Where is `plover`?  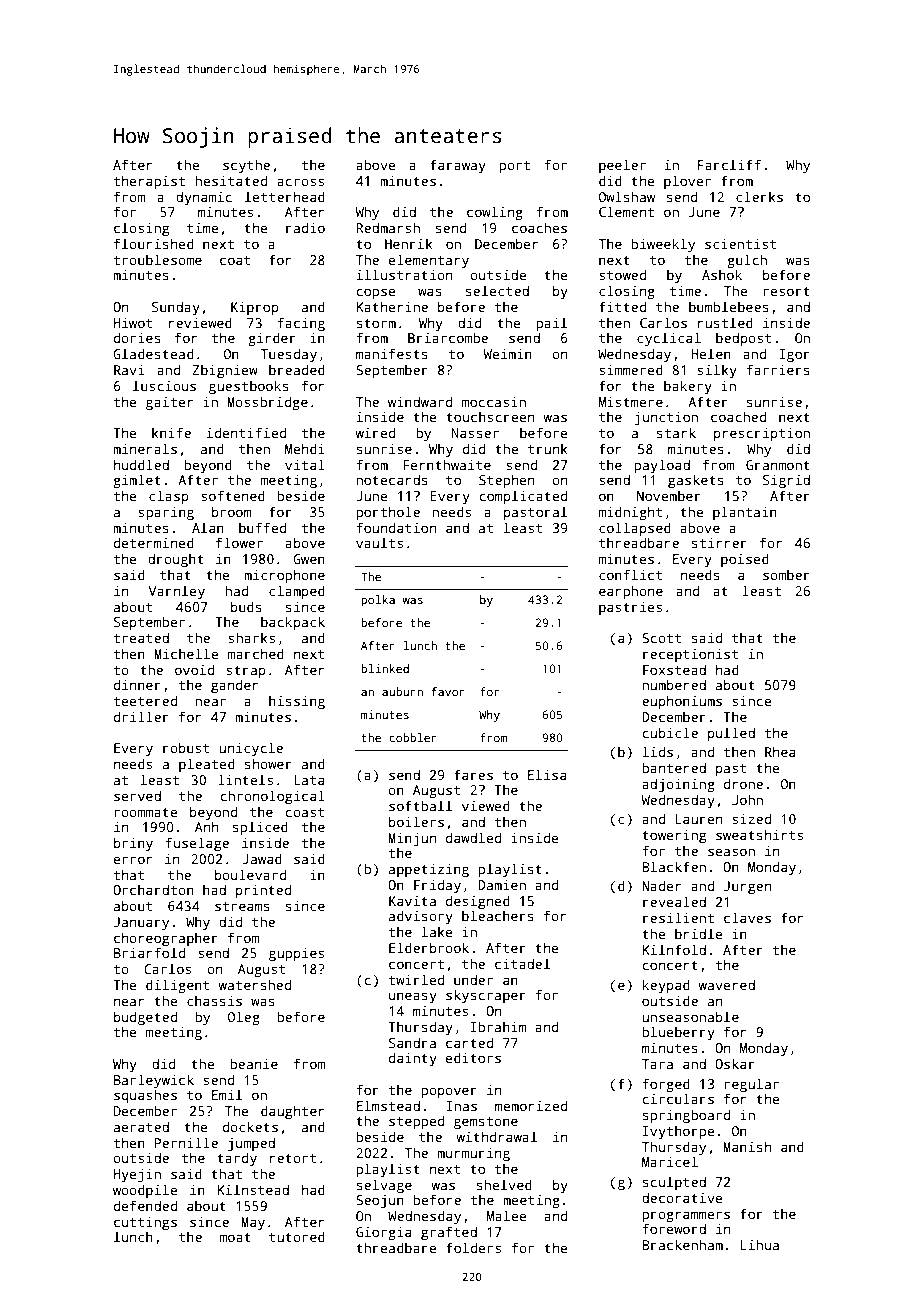
plover is located at coordinates (687, 182).
